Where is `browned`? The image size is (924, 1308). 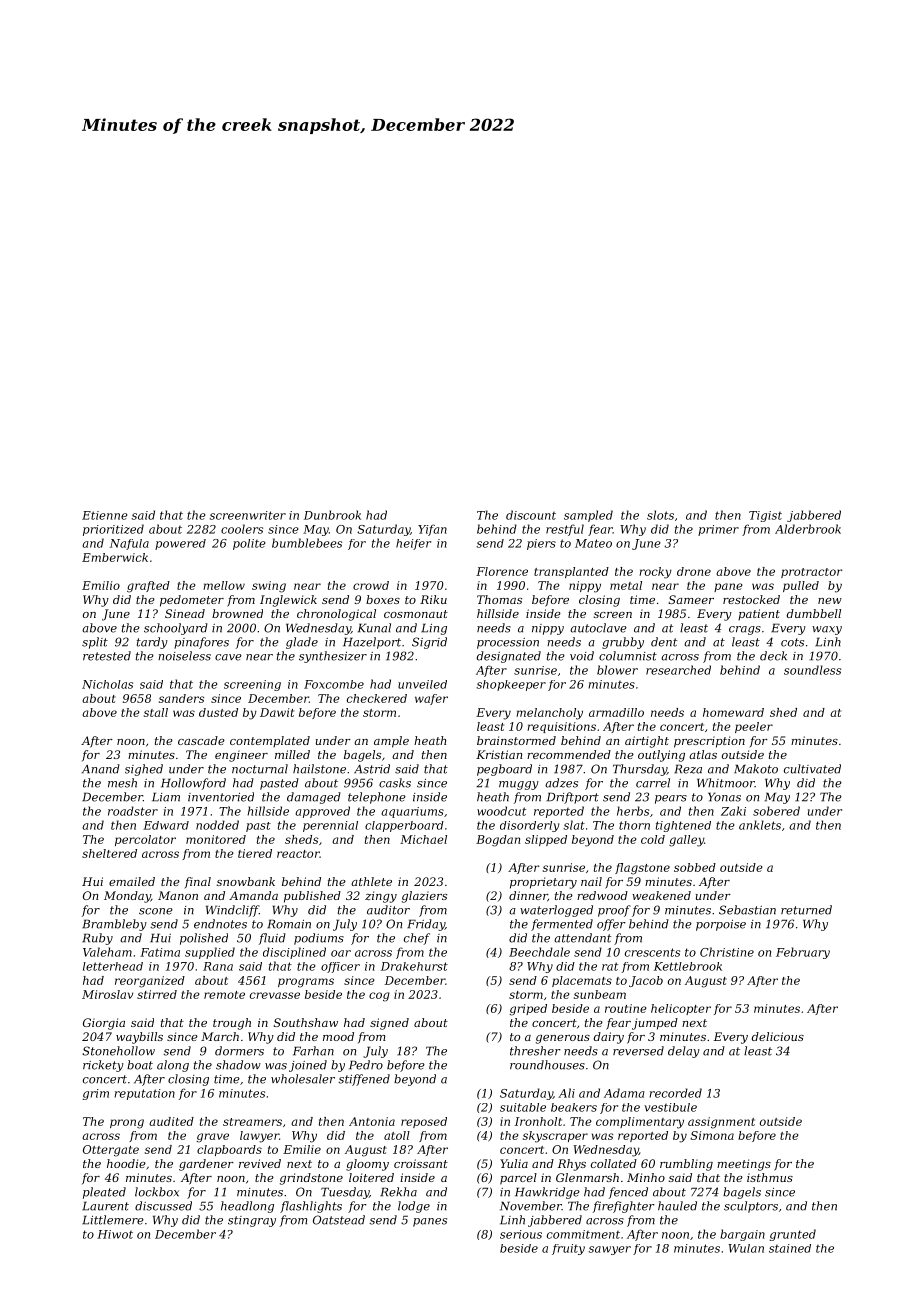 browned is located at coordinates (237, 613).
